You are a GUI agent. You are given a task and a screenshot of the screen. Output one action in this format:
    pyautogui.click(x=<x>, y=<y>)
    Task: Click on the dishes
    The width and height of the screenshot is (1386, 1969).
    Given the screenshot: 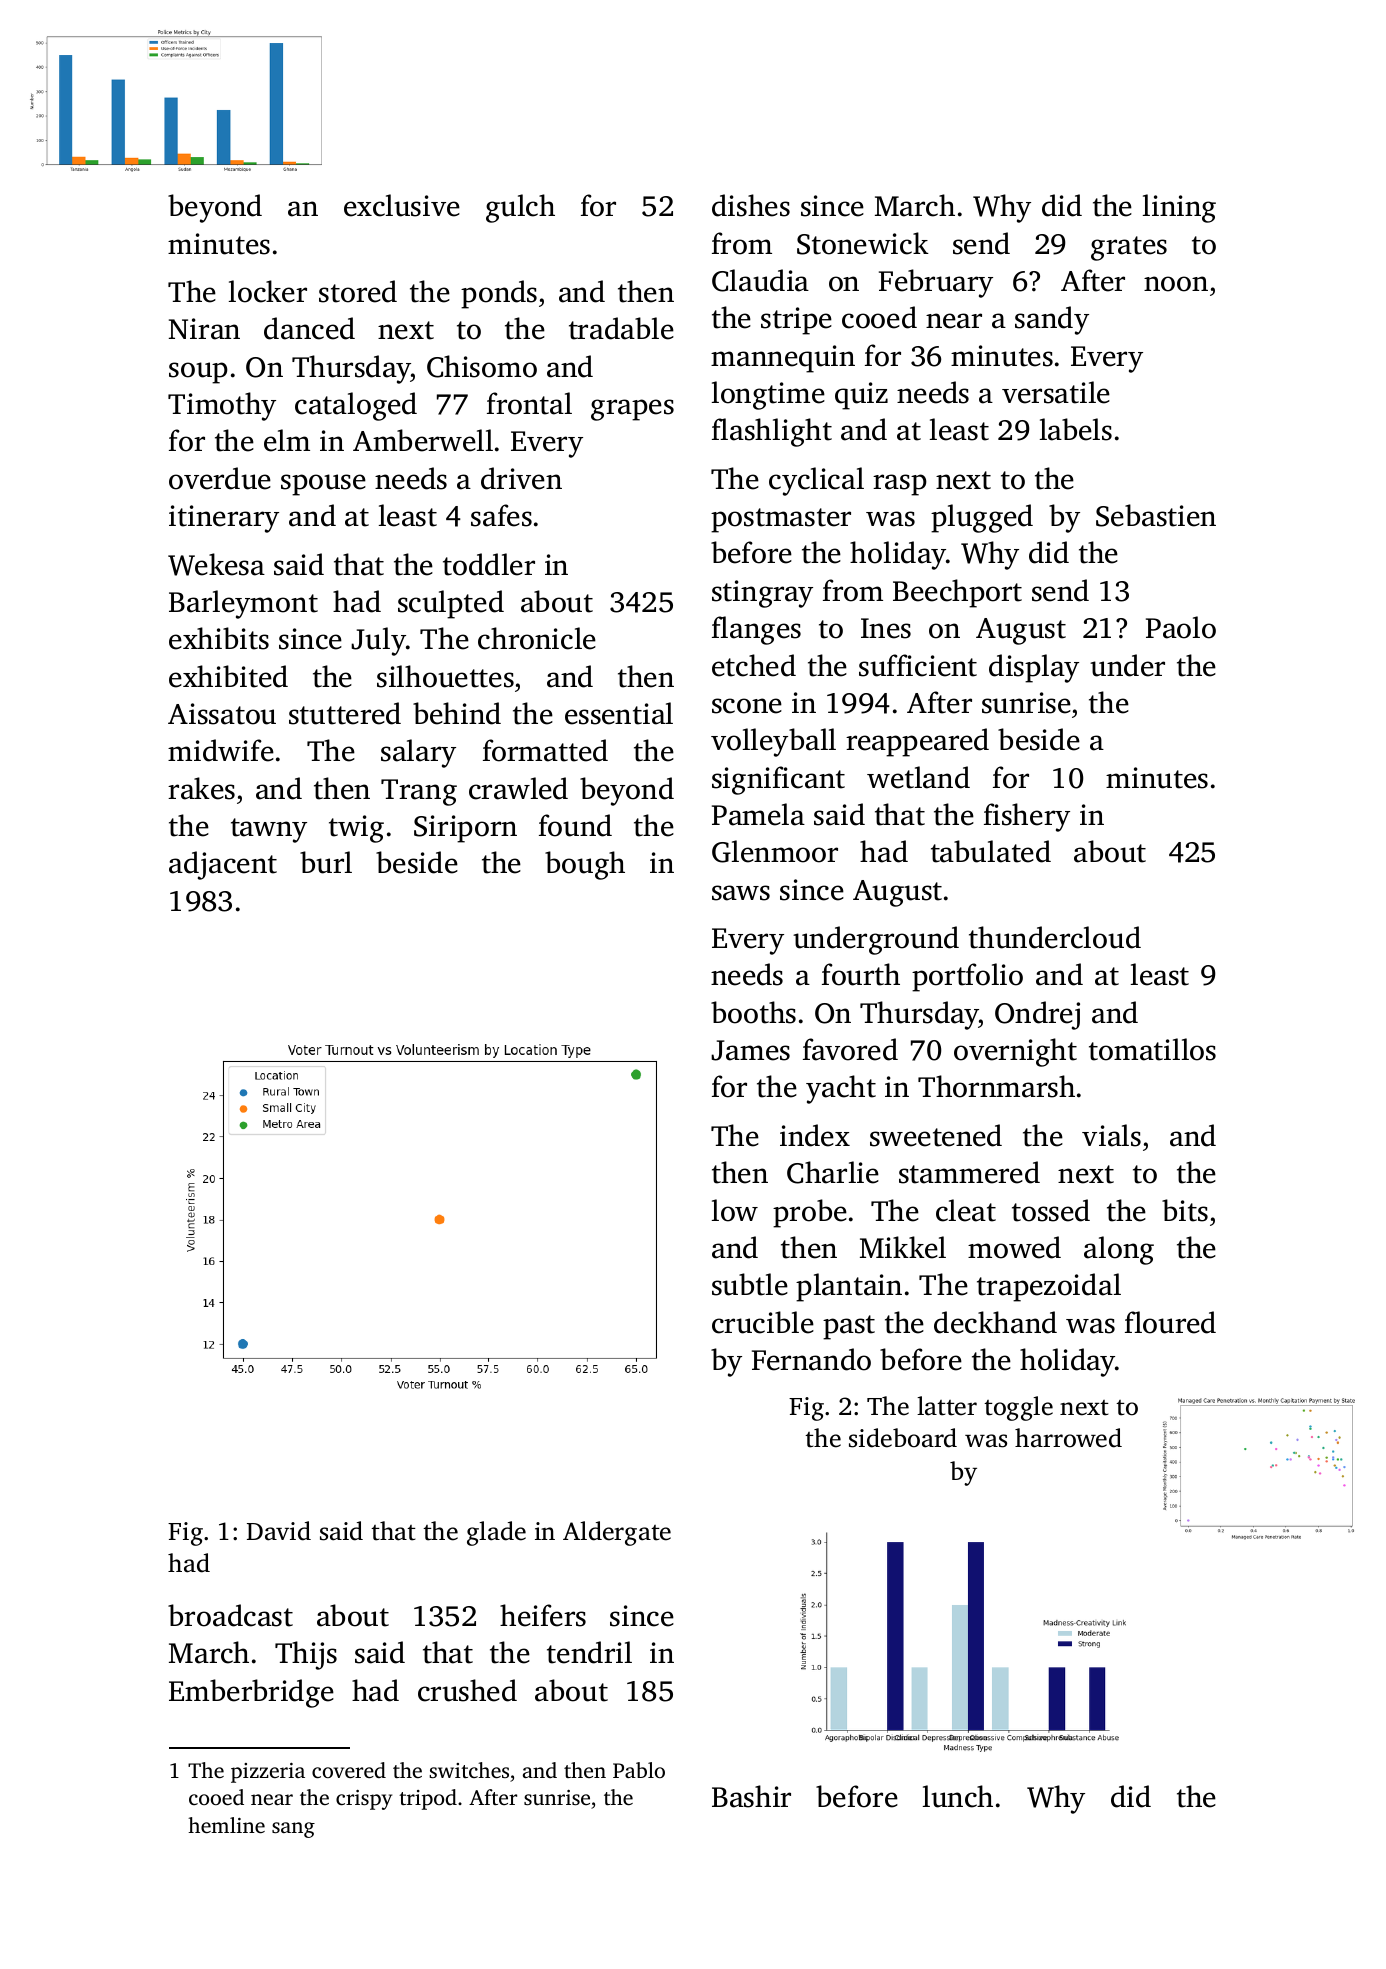 What is the action you would take?
    pyautogui.click(x=751, y=205)
